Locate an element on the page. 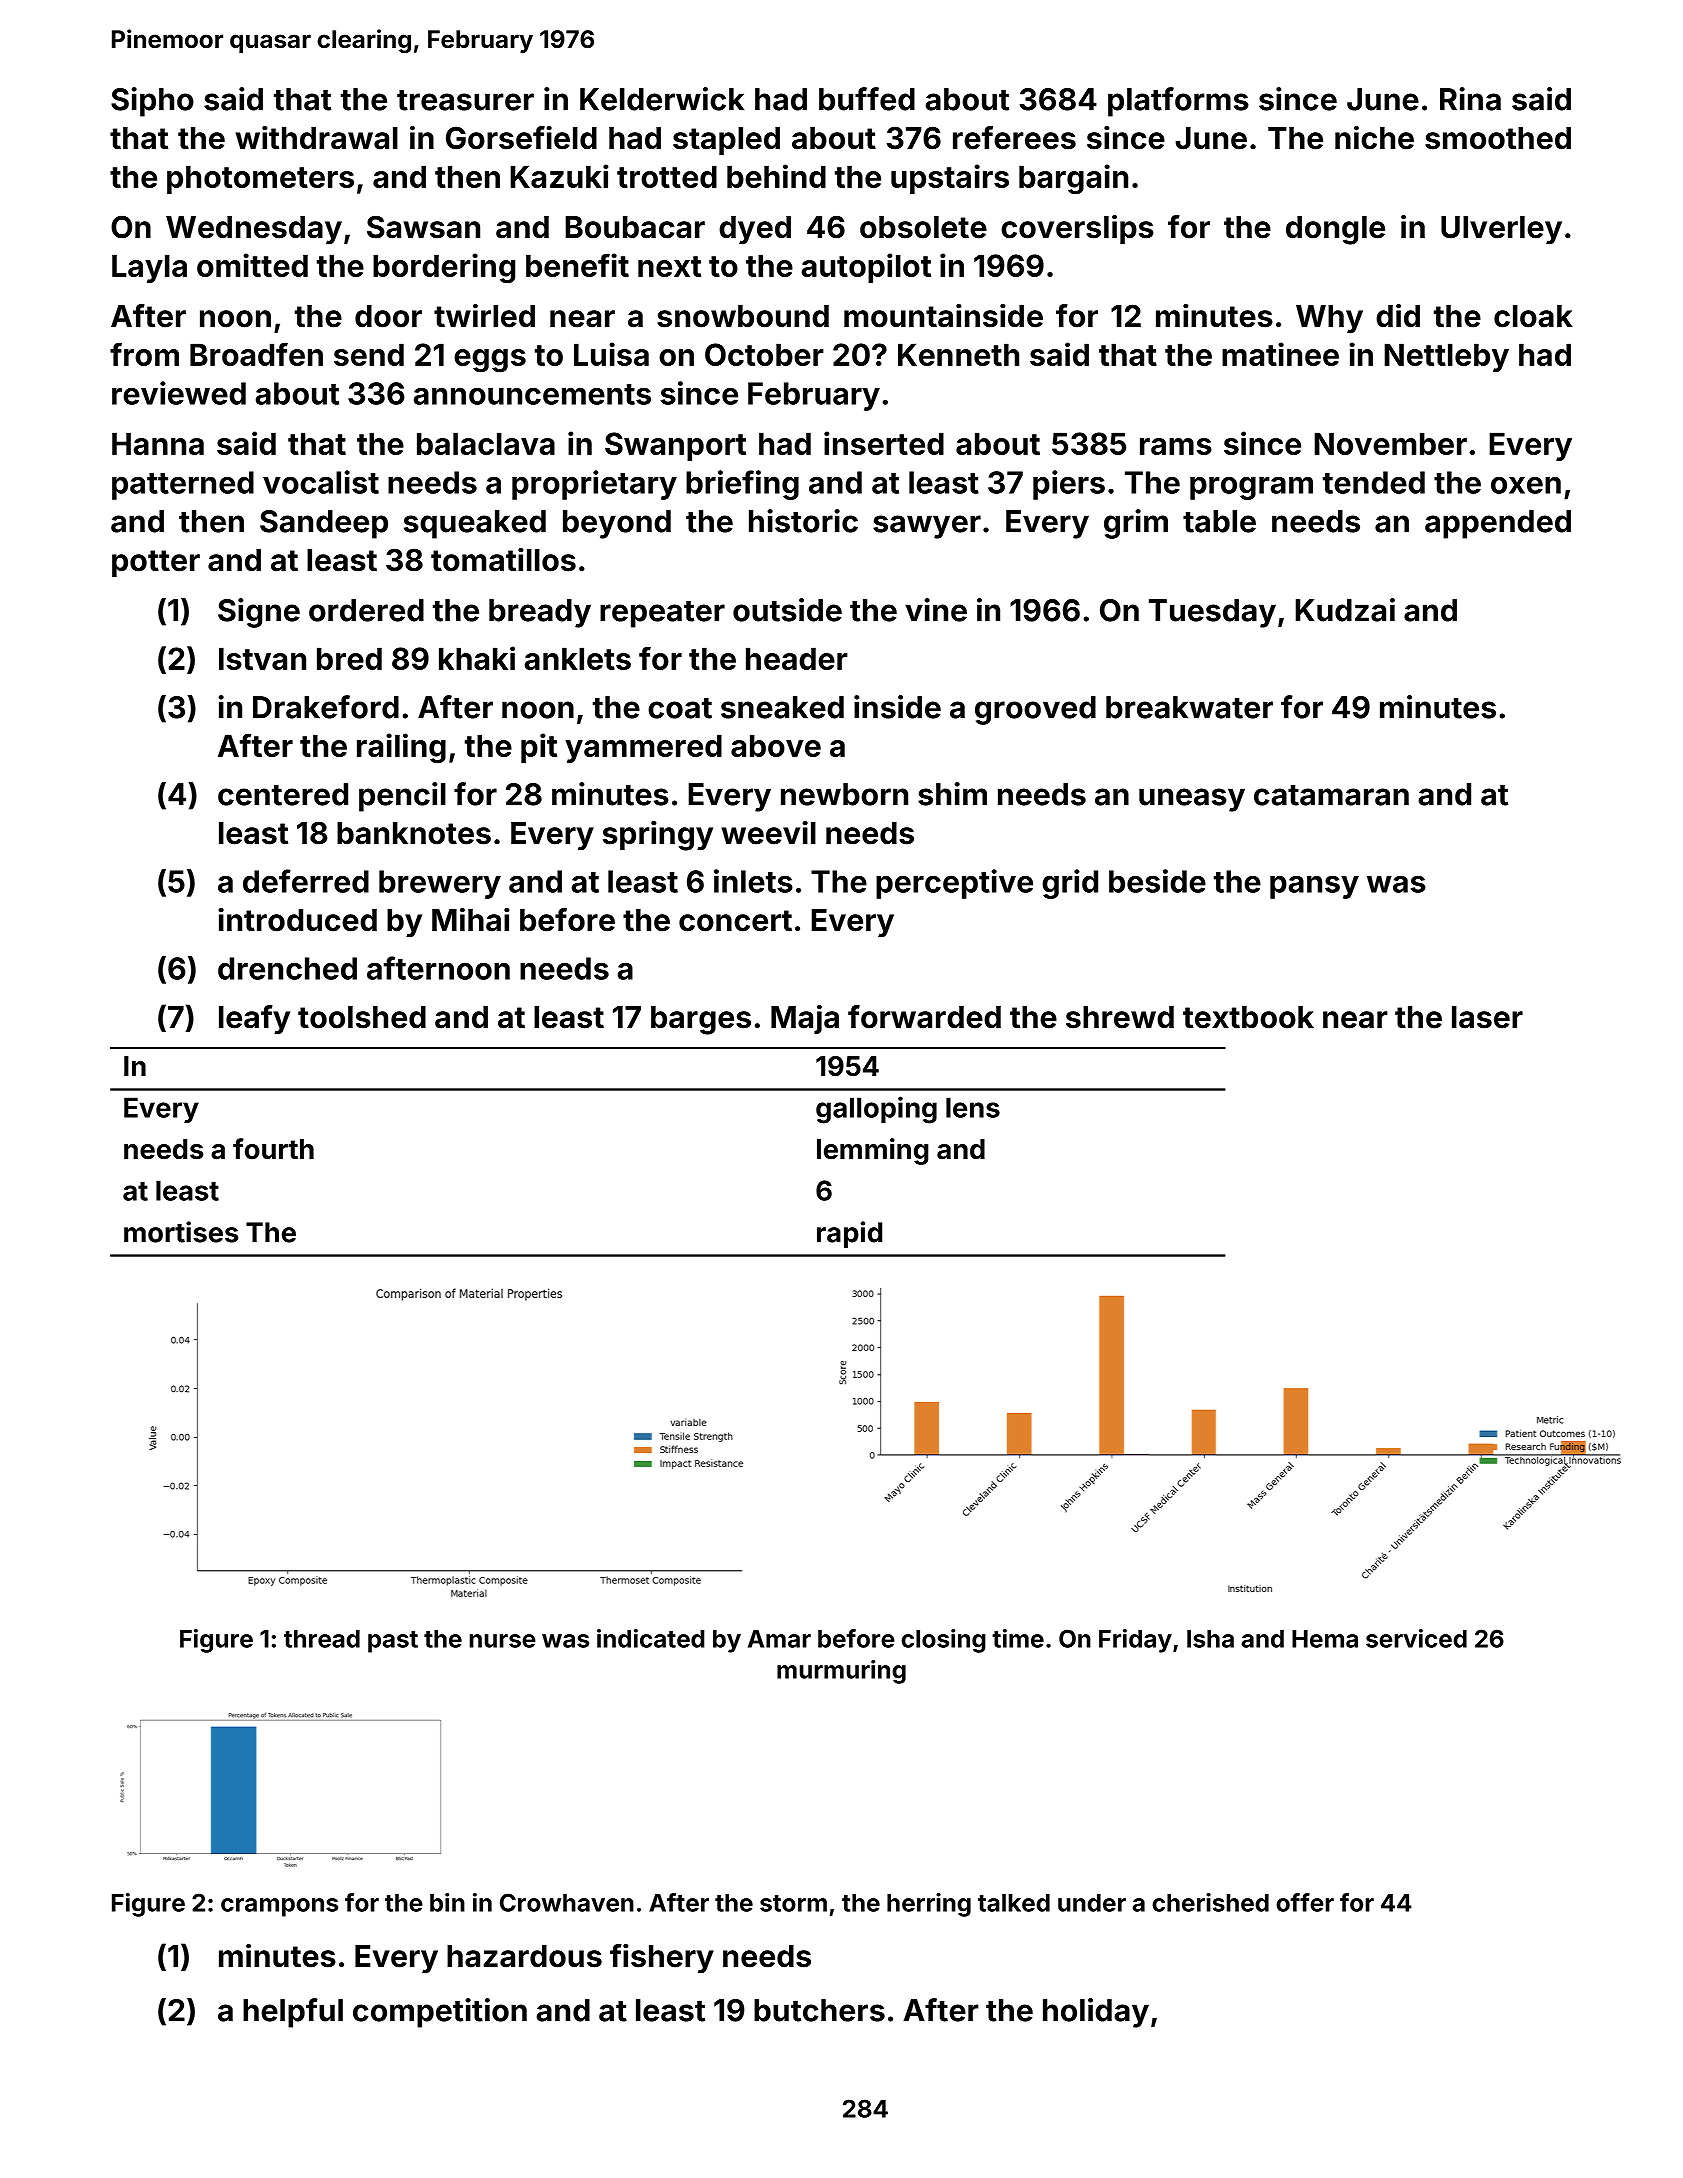  Kelderwick is located at coordinates (662, 99).
